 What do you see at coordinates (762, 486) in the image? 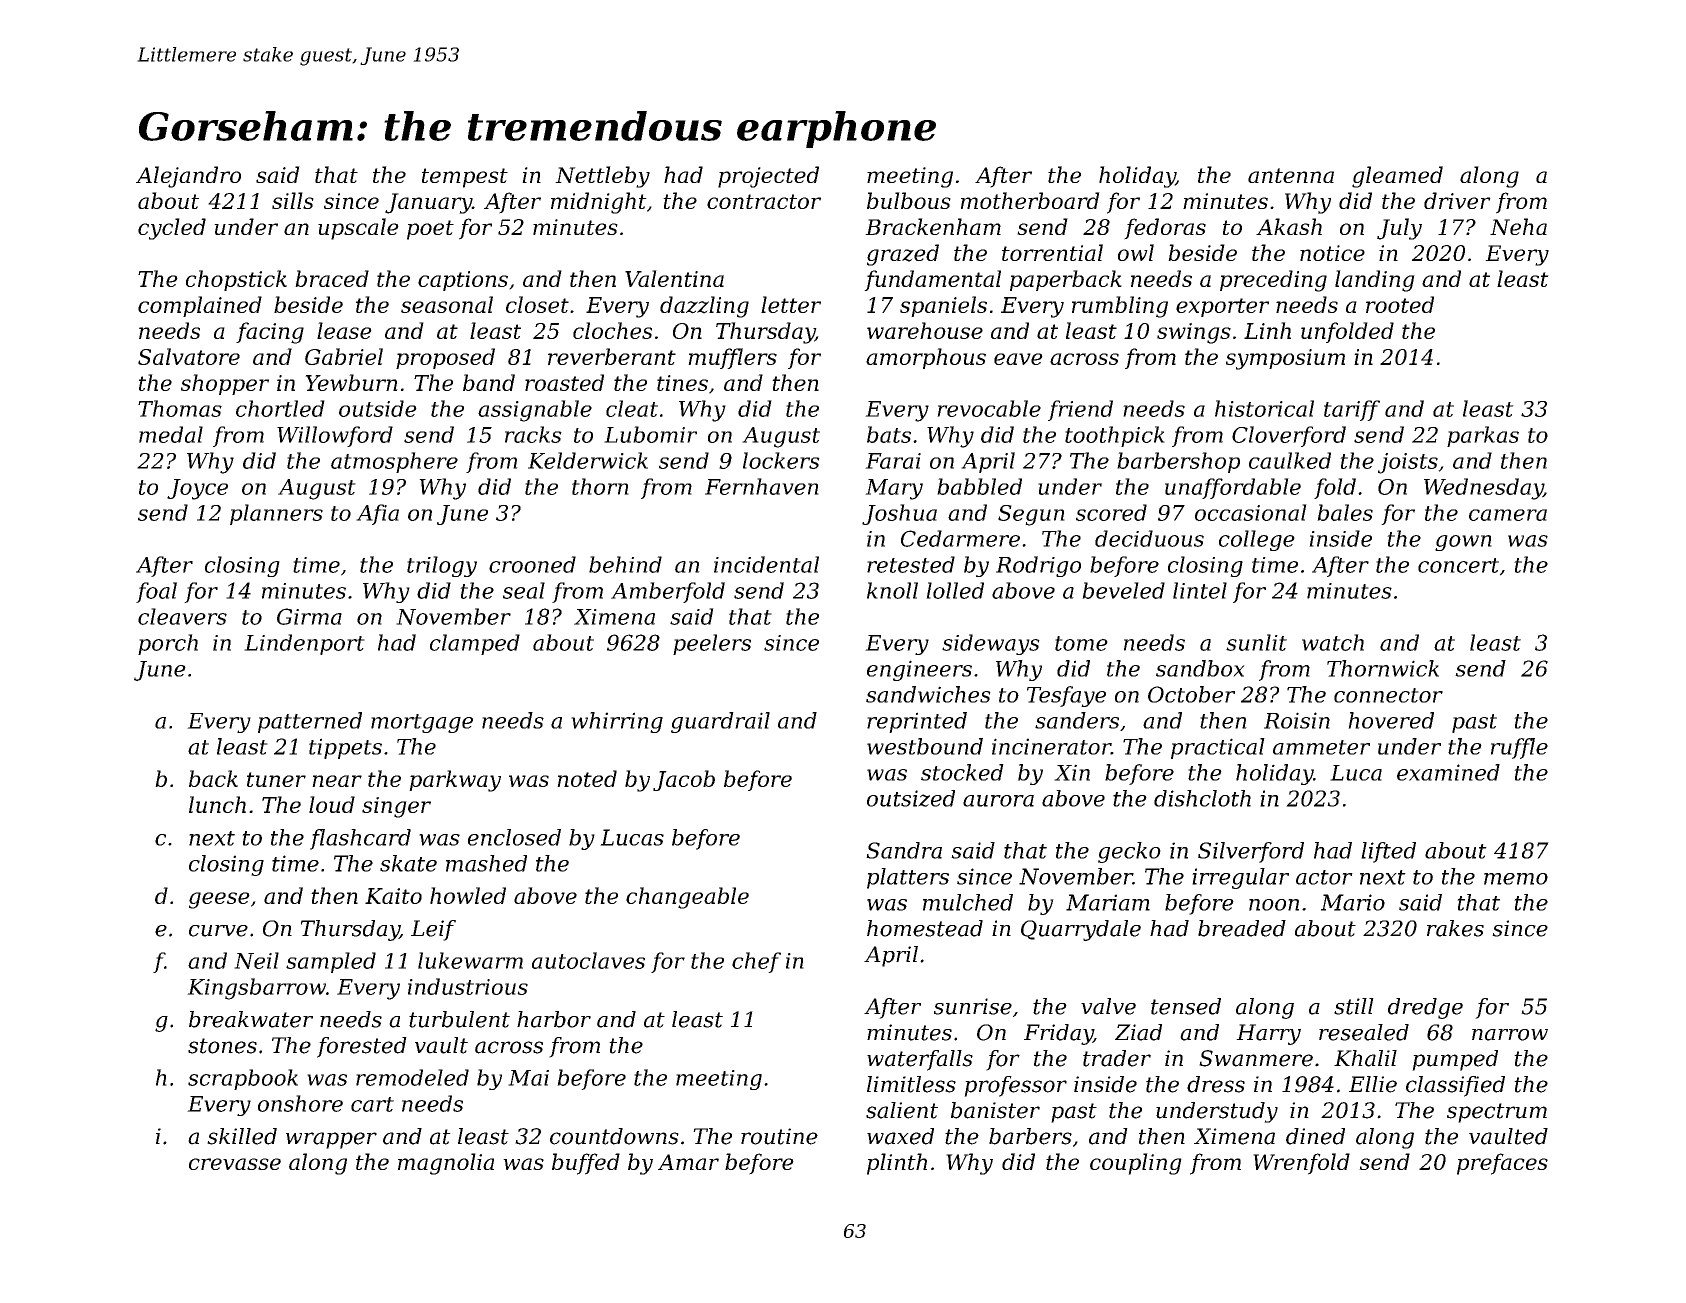
I see `Fernhaven` at bounding box center [762, 486].
